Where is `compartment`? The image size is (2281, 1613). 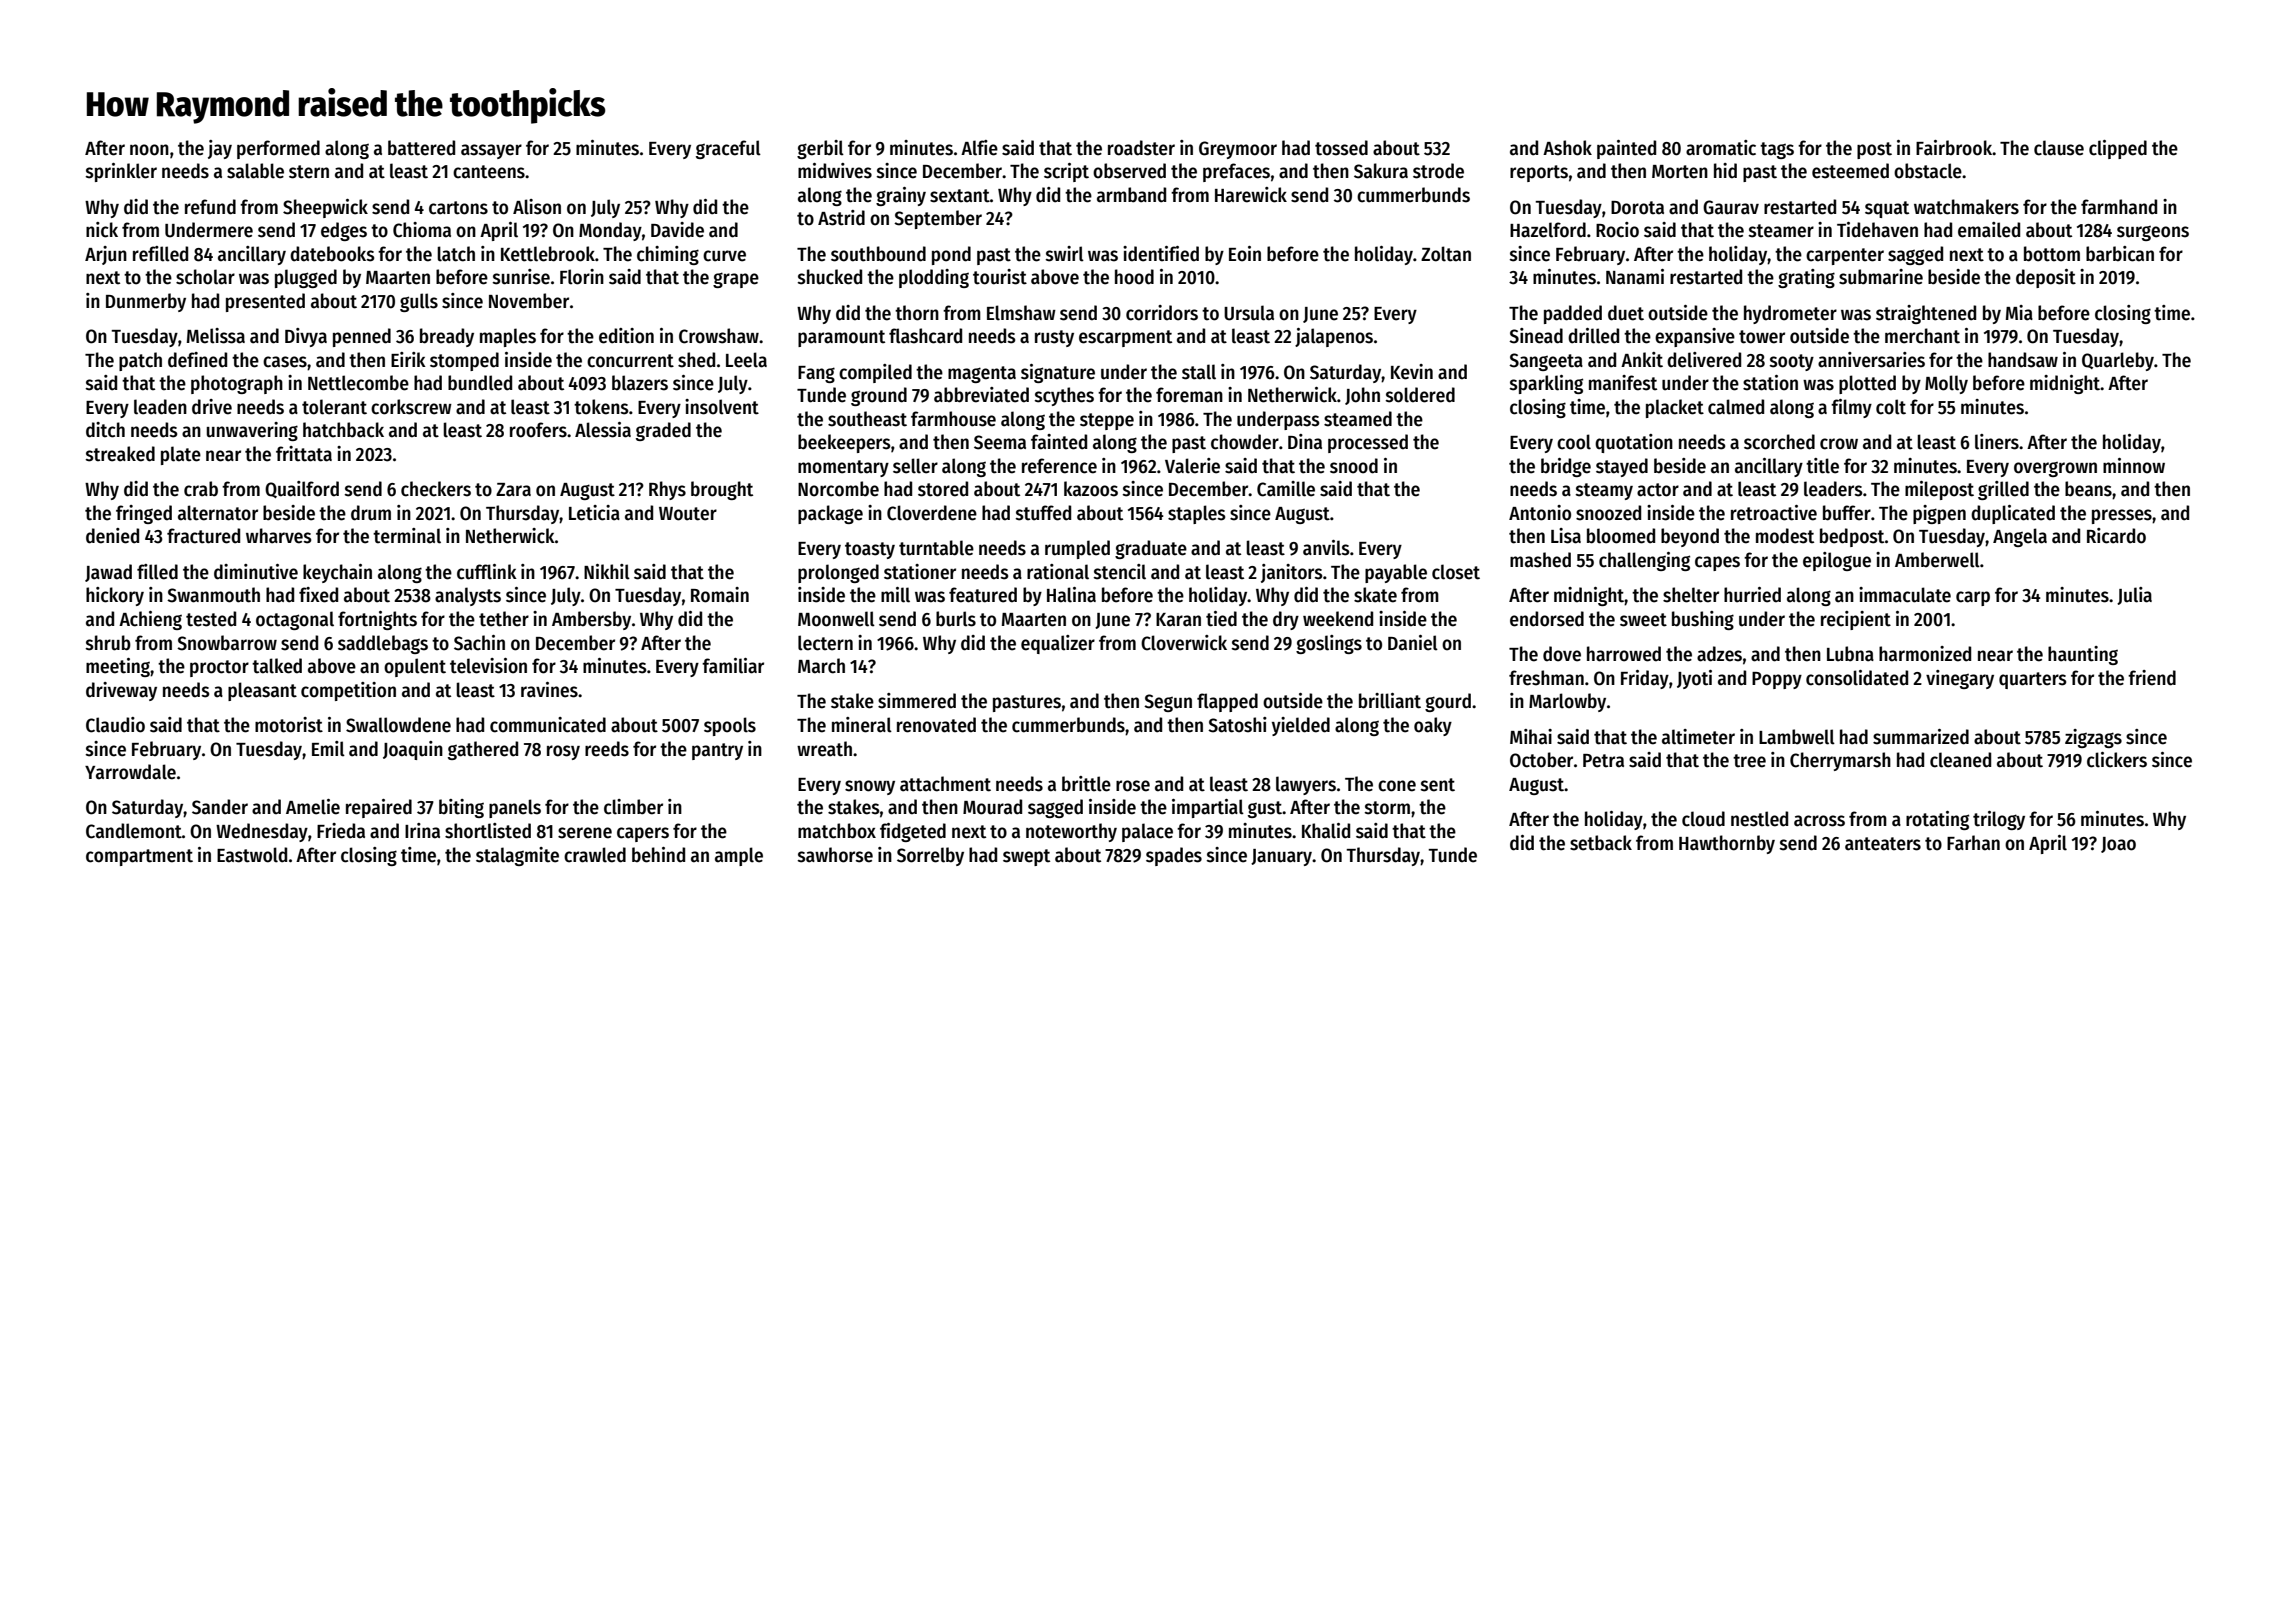 compartment is located at coordinates (139, 857).
